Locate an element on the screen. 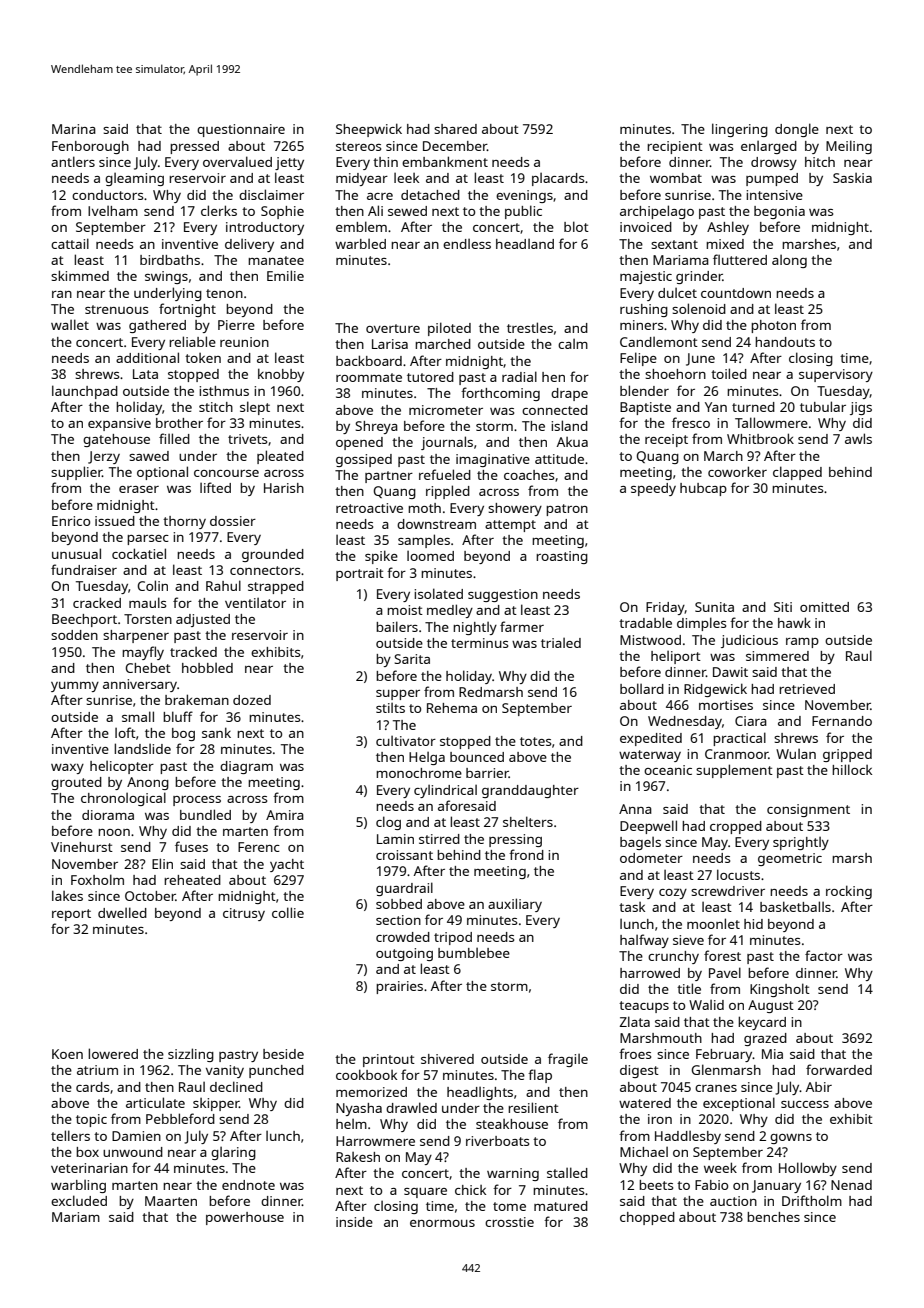  excluded is located at coordinates (79, 1200).
